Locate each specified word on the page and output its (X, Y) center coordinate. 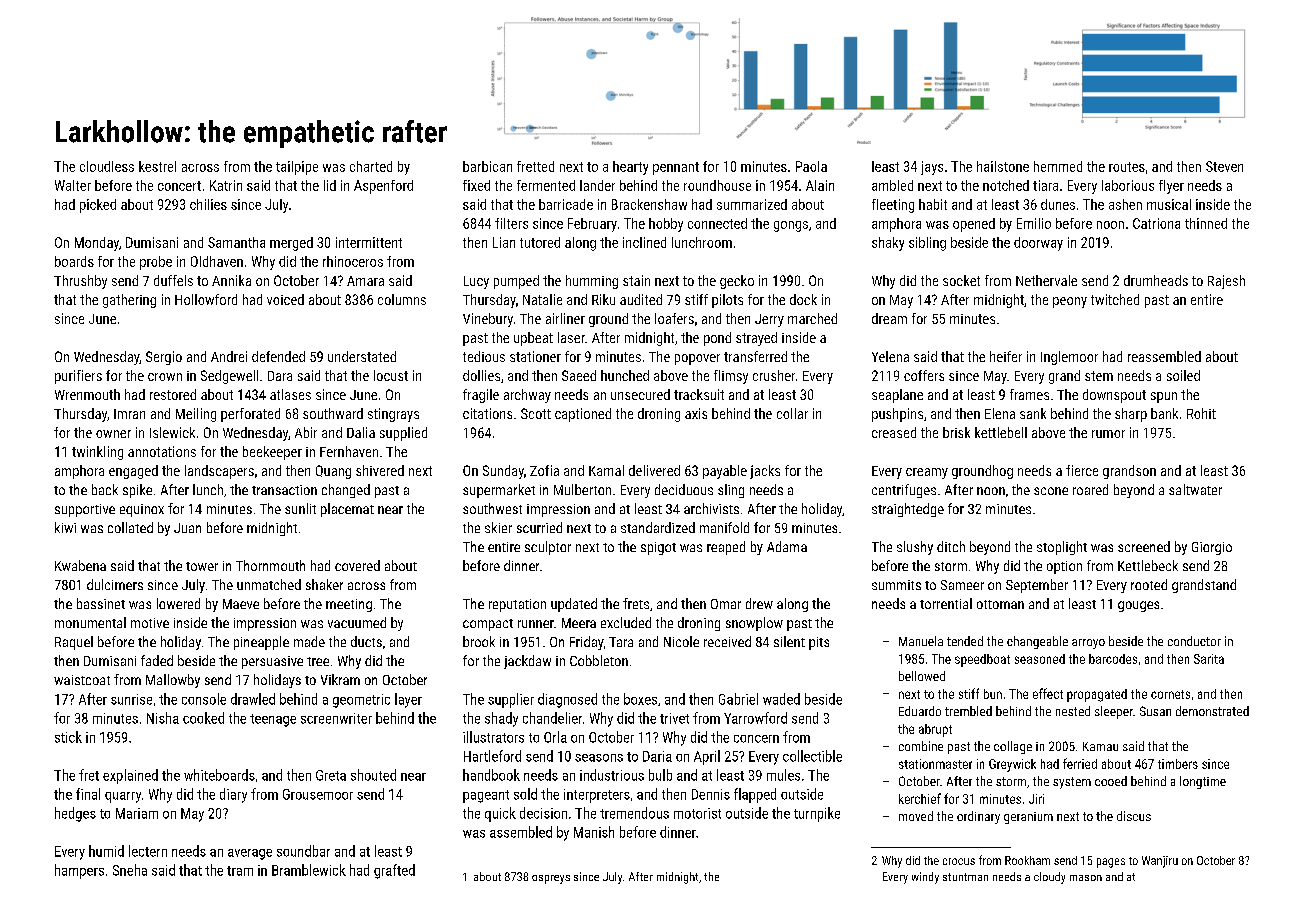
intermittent (369, 242)
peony (1070, 302)
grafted (394, 871)
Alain (820, 185)
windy (925, 878)
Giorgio (1212, 548)
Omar (726, 604)
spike (137, 491)
